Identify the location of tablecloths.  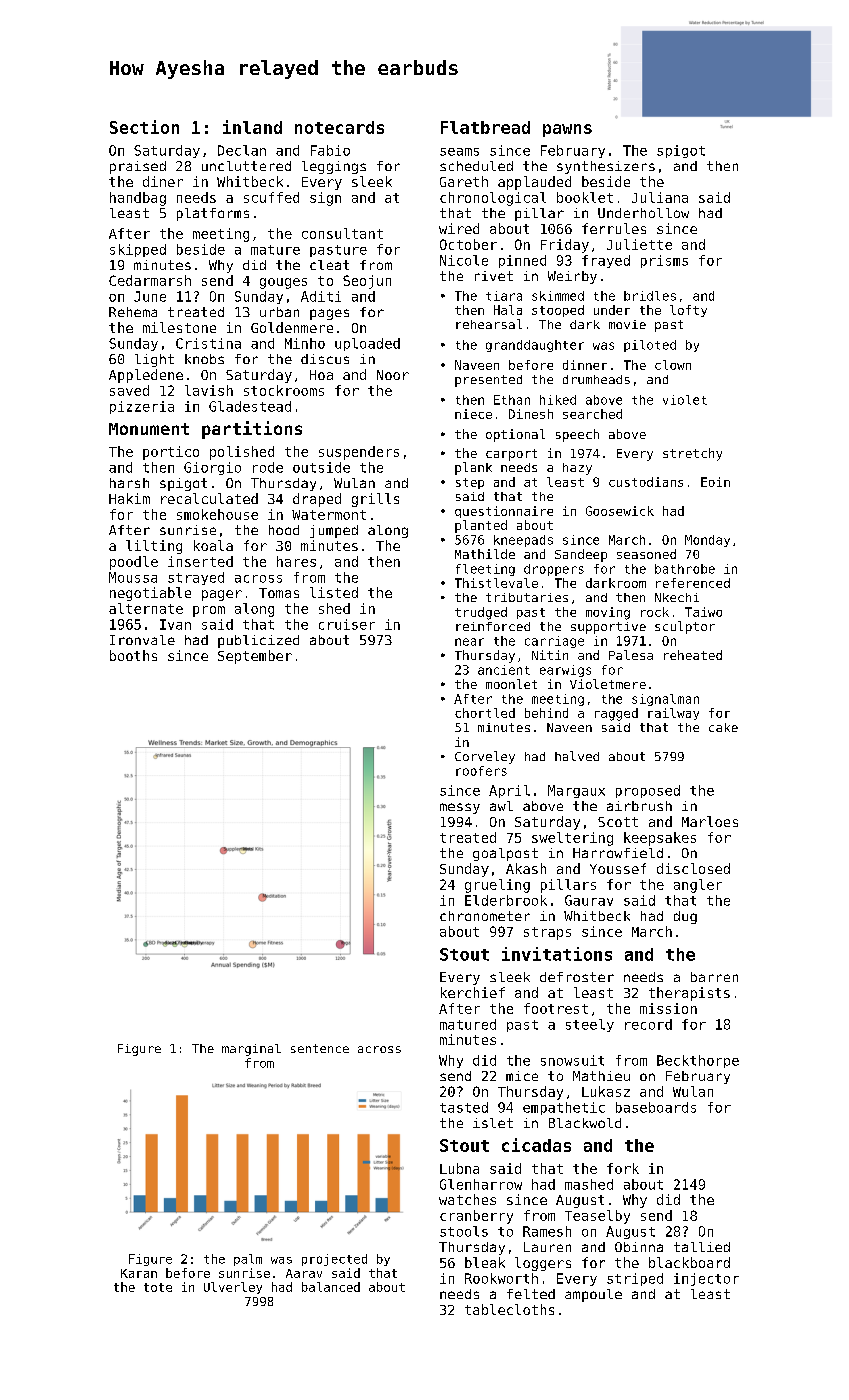
(509, 1309).
